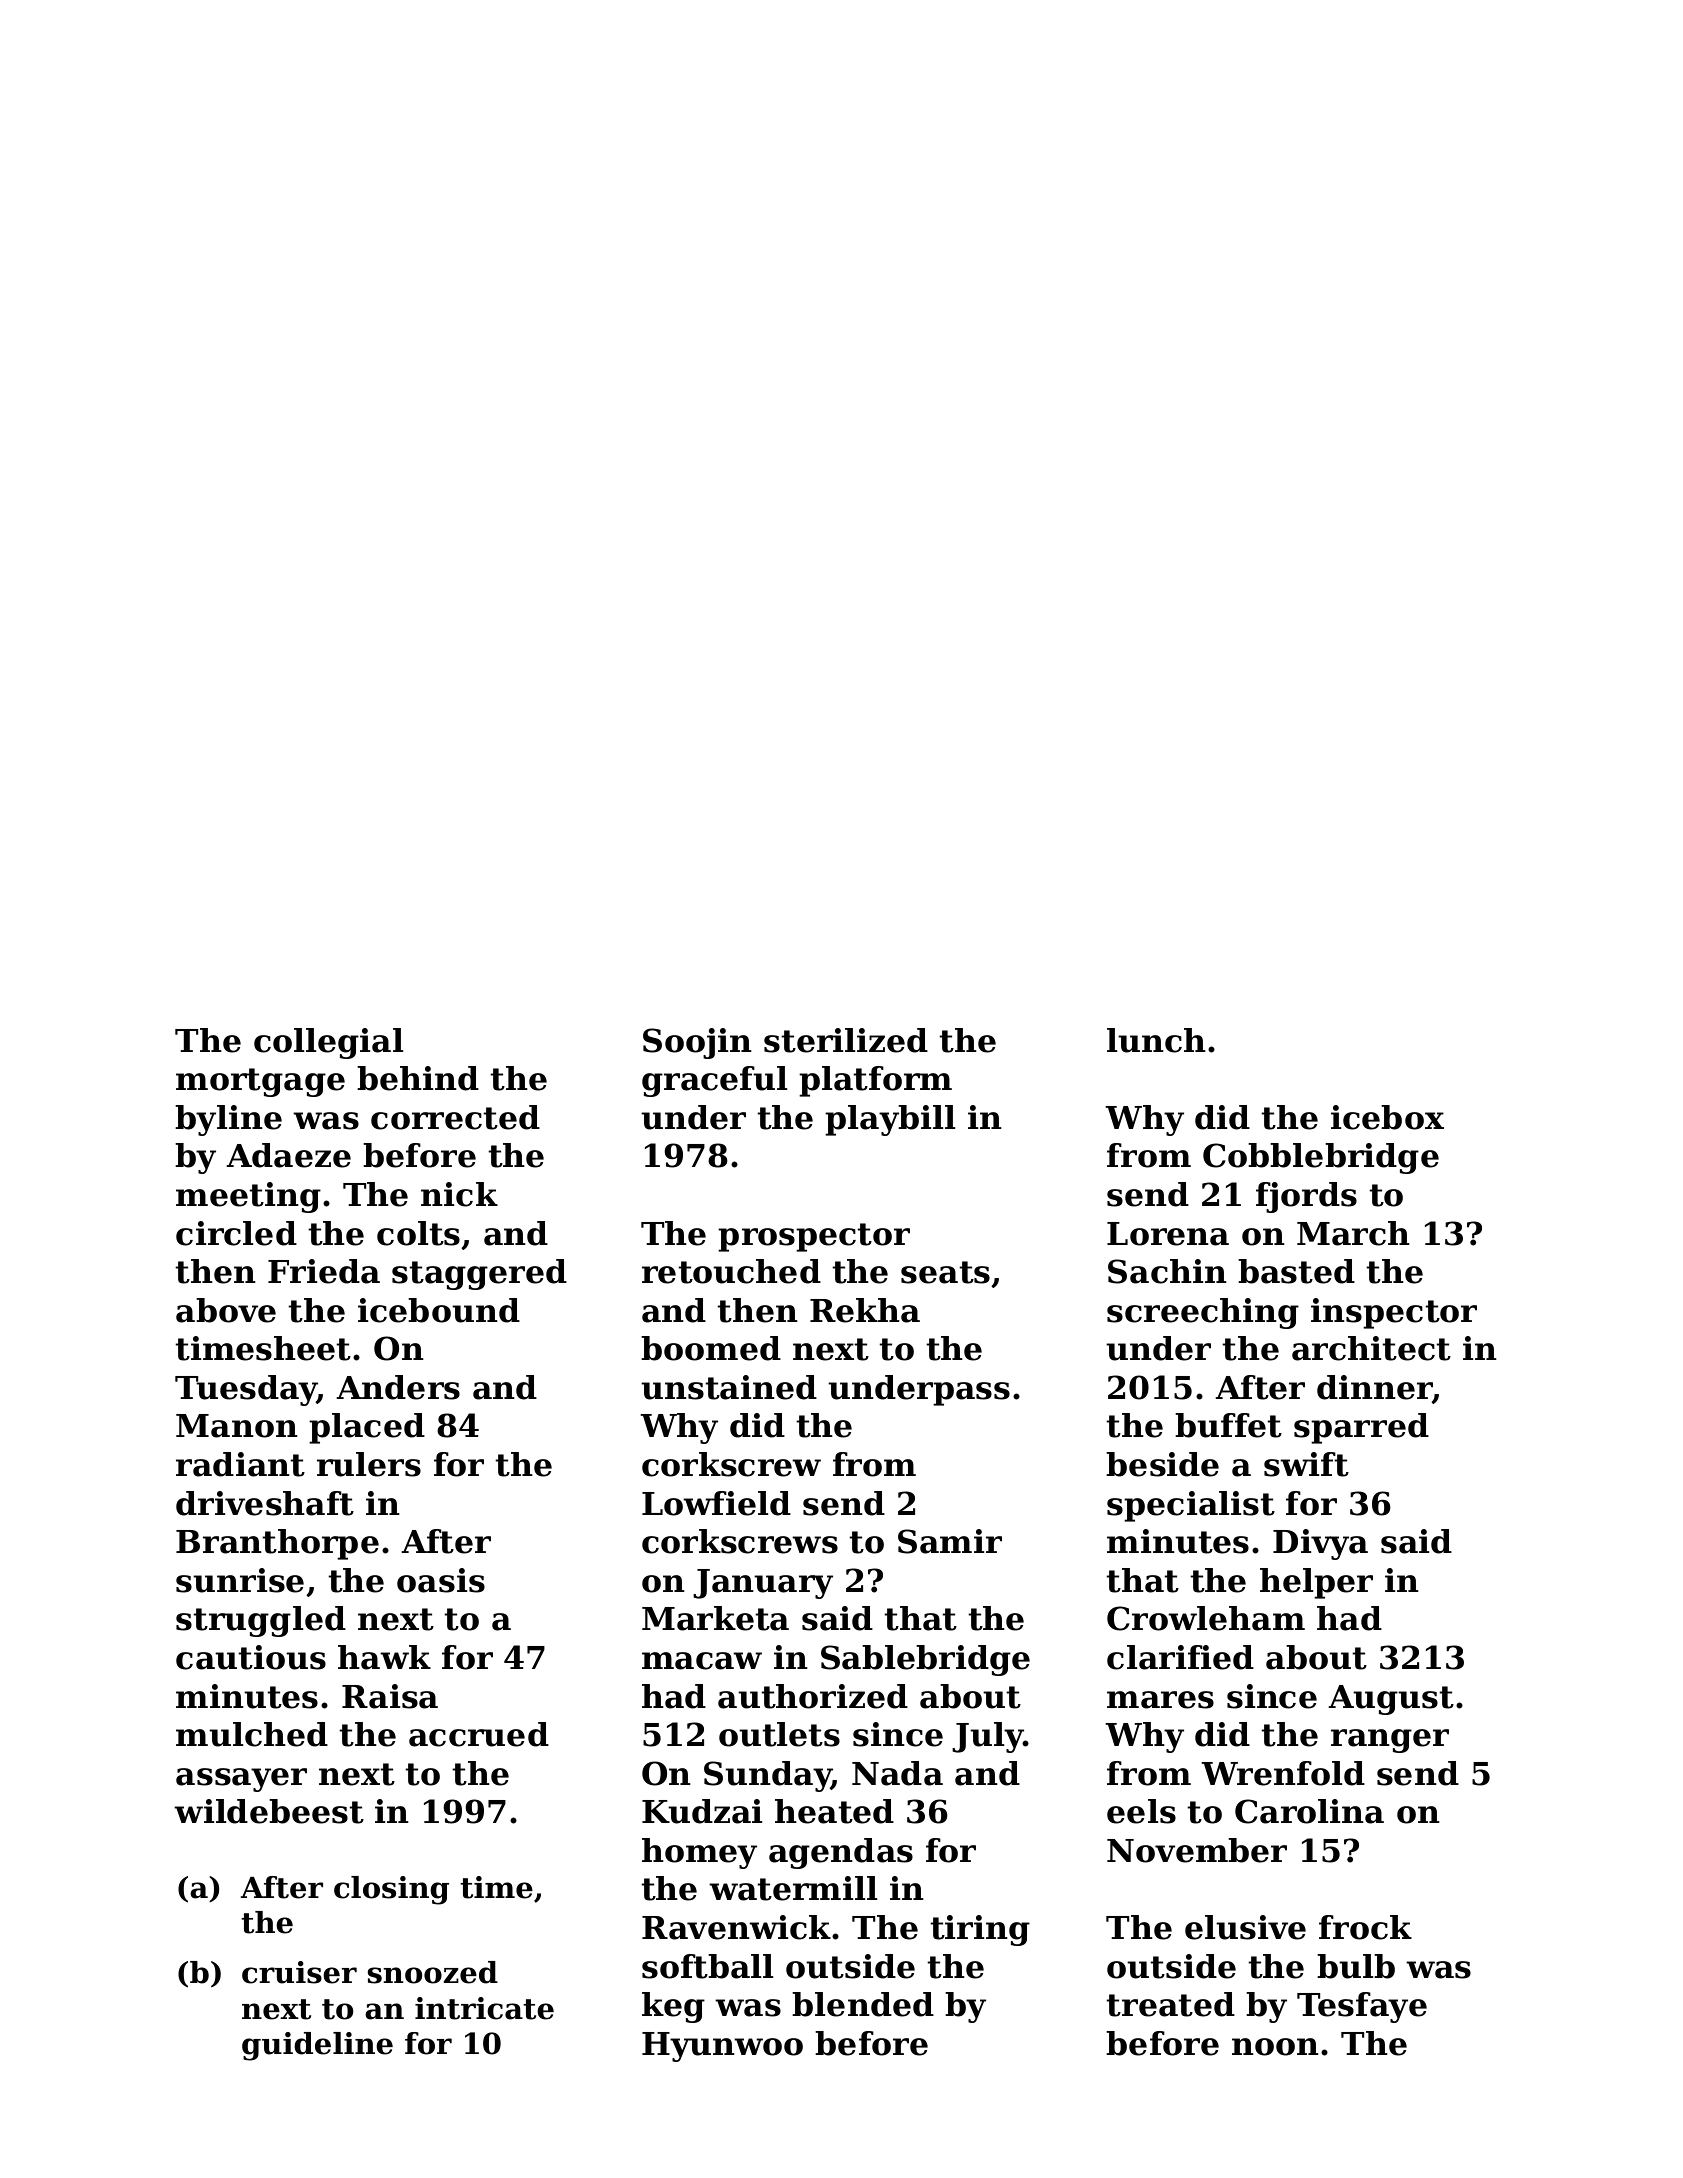 This screenshot has height=2178, width=1683. Describe the element at coordinates (1365, 1927) in the screenshot. I see `frock` at that location.
